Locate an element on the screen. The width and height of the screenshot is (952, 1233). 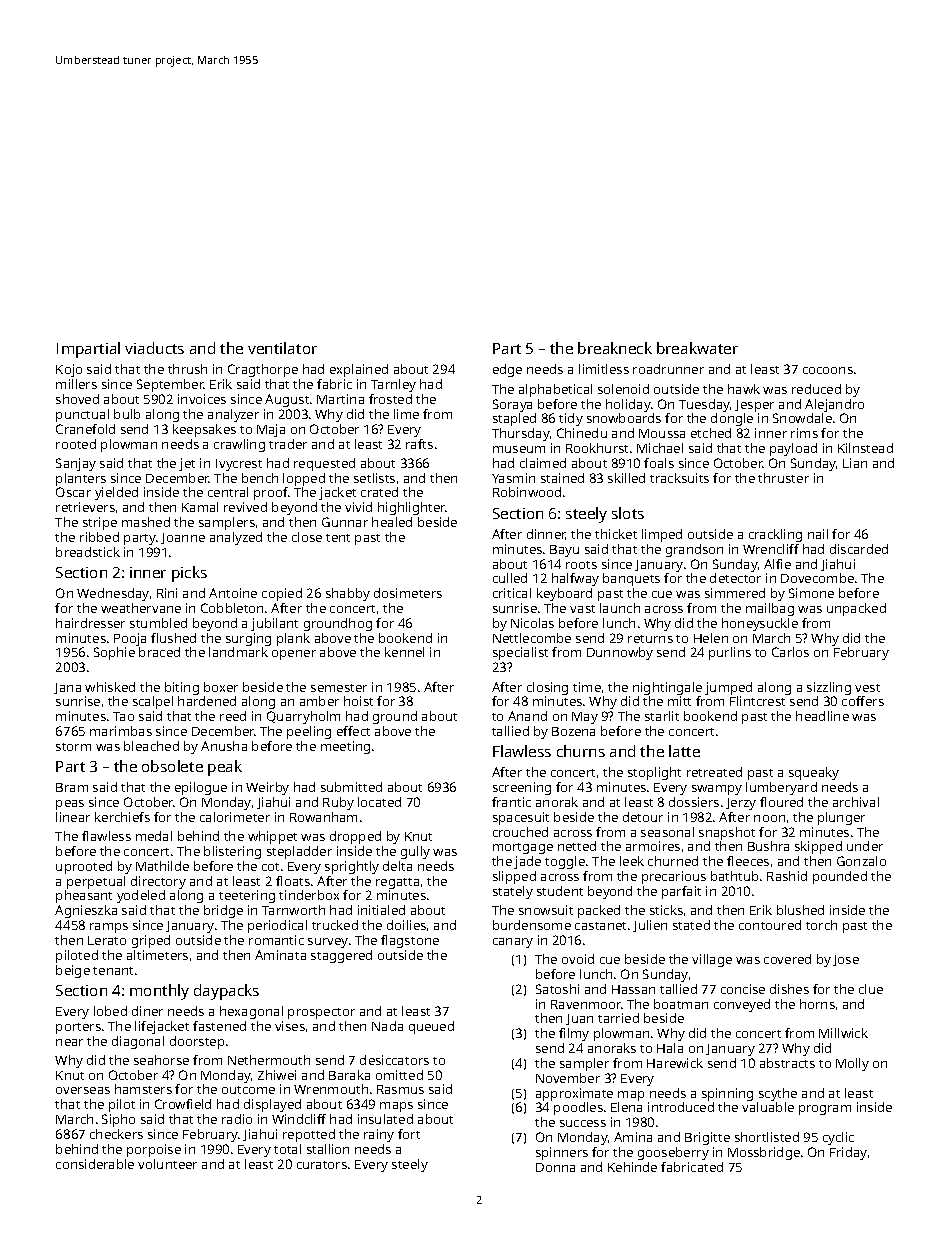
Rini is located at coordinates (167, 593).
